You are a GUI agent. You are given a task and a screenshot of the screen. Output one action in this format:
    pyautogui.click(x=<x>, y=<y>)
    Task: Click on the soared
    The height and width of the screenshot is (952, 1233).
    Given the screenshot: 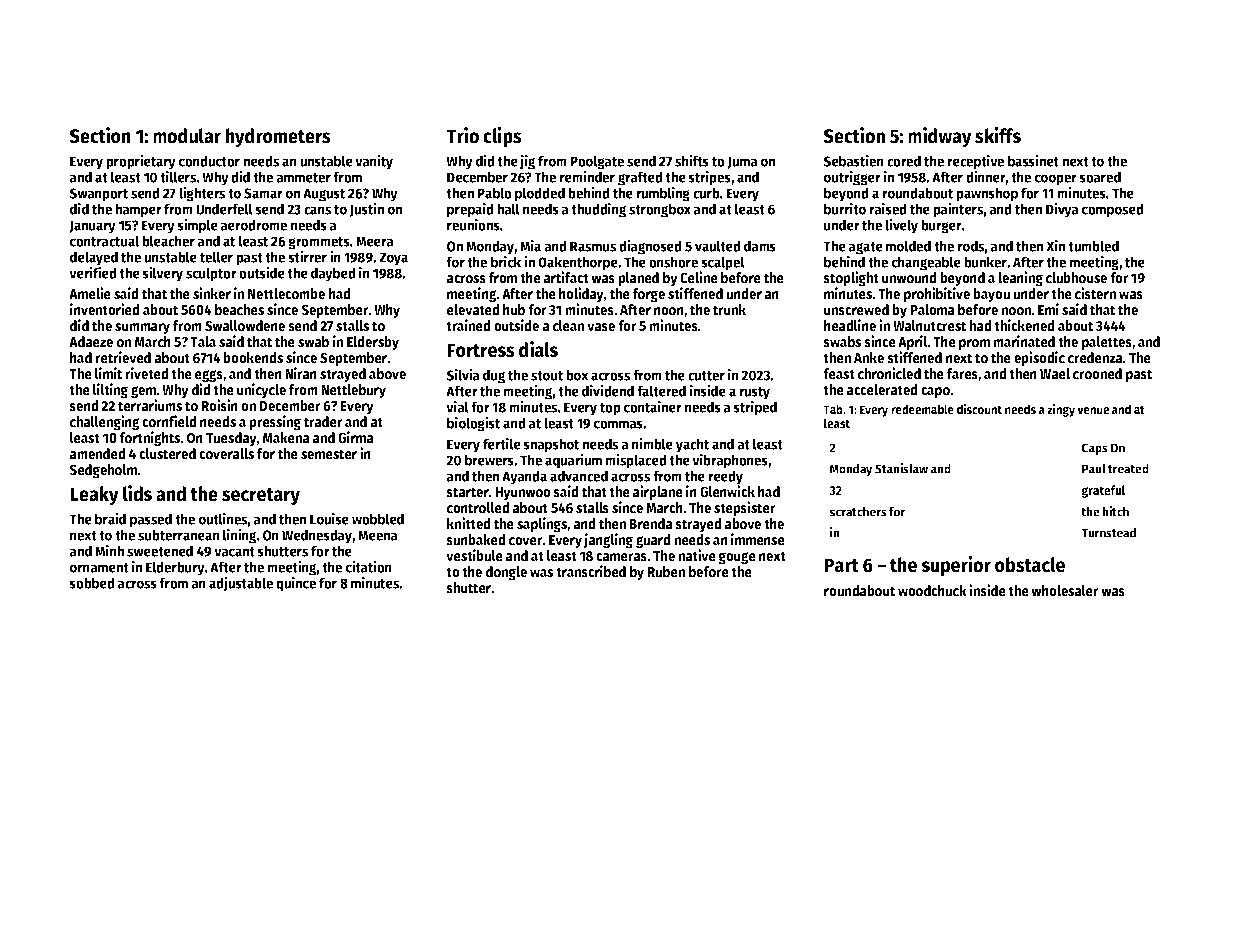 What is the action you would take?
    pyautogui.click(x=1100, y=177)
